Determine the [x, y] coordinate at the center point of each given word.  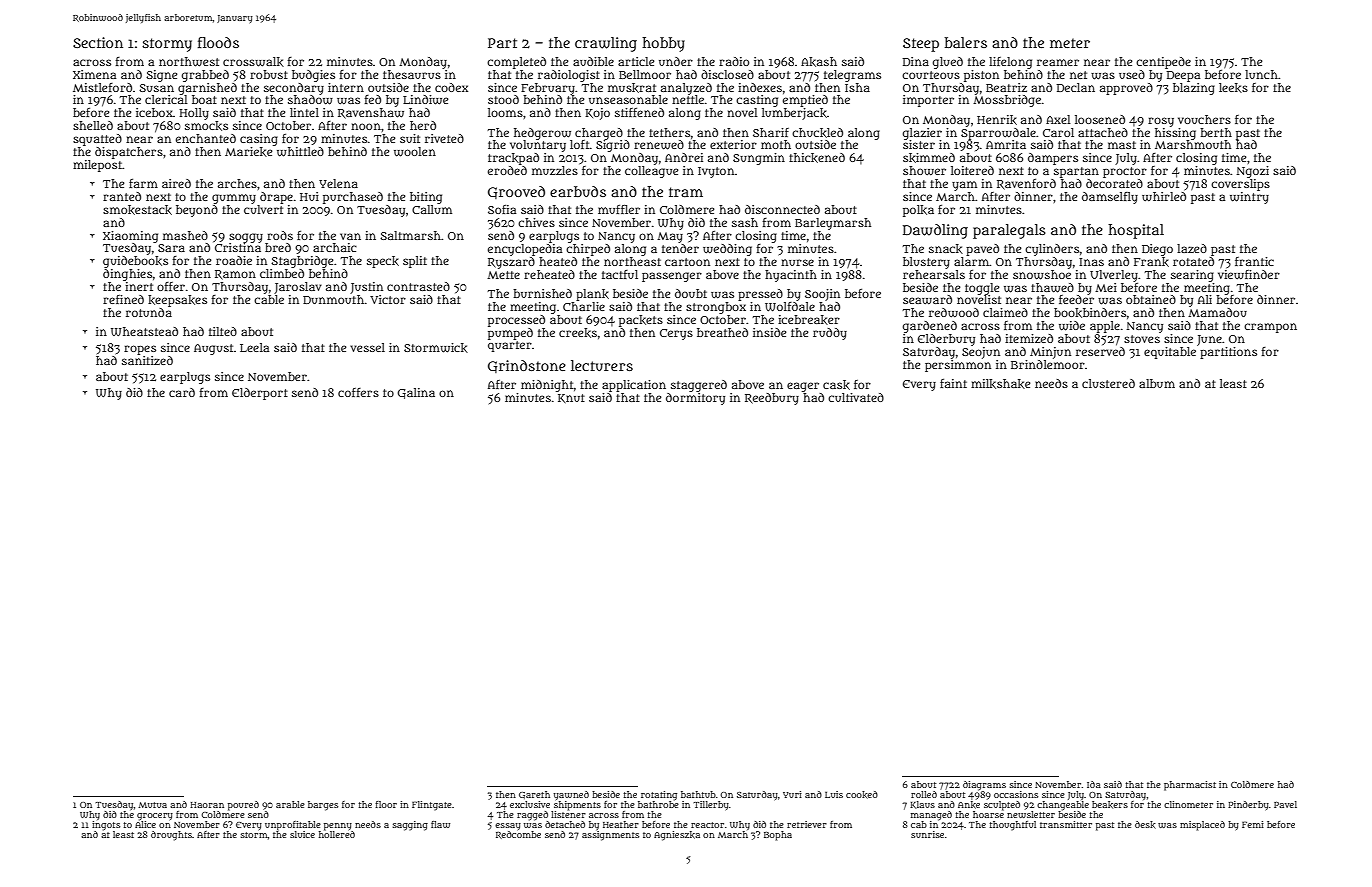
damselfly [1110, 198]
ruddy [830, 334]
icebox [154, 112]
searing [1192, 276]
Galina [416, 393]
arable [290, 804]
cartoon [687, 262]
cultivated [856, 397]
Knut [571, 398]
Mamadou [1217, 312]
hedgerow [542, 134]
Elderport [260, 394]
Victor [388, 299]
